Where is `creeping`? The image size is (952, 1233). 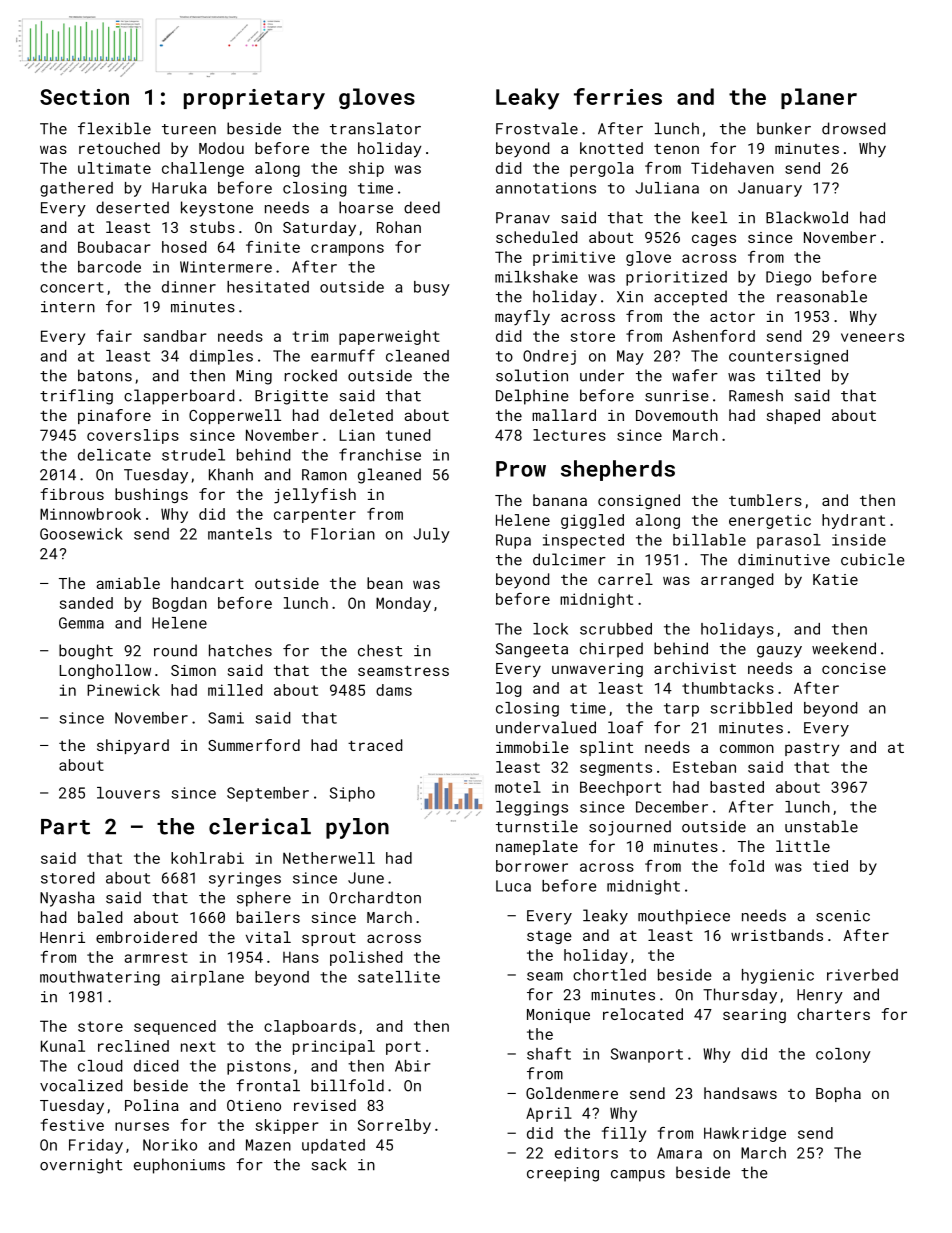 creeping is located at coordinates (563, 1174).
